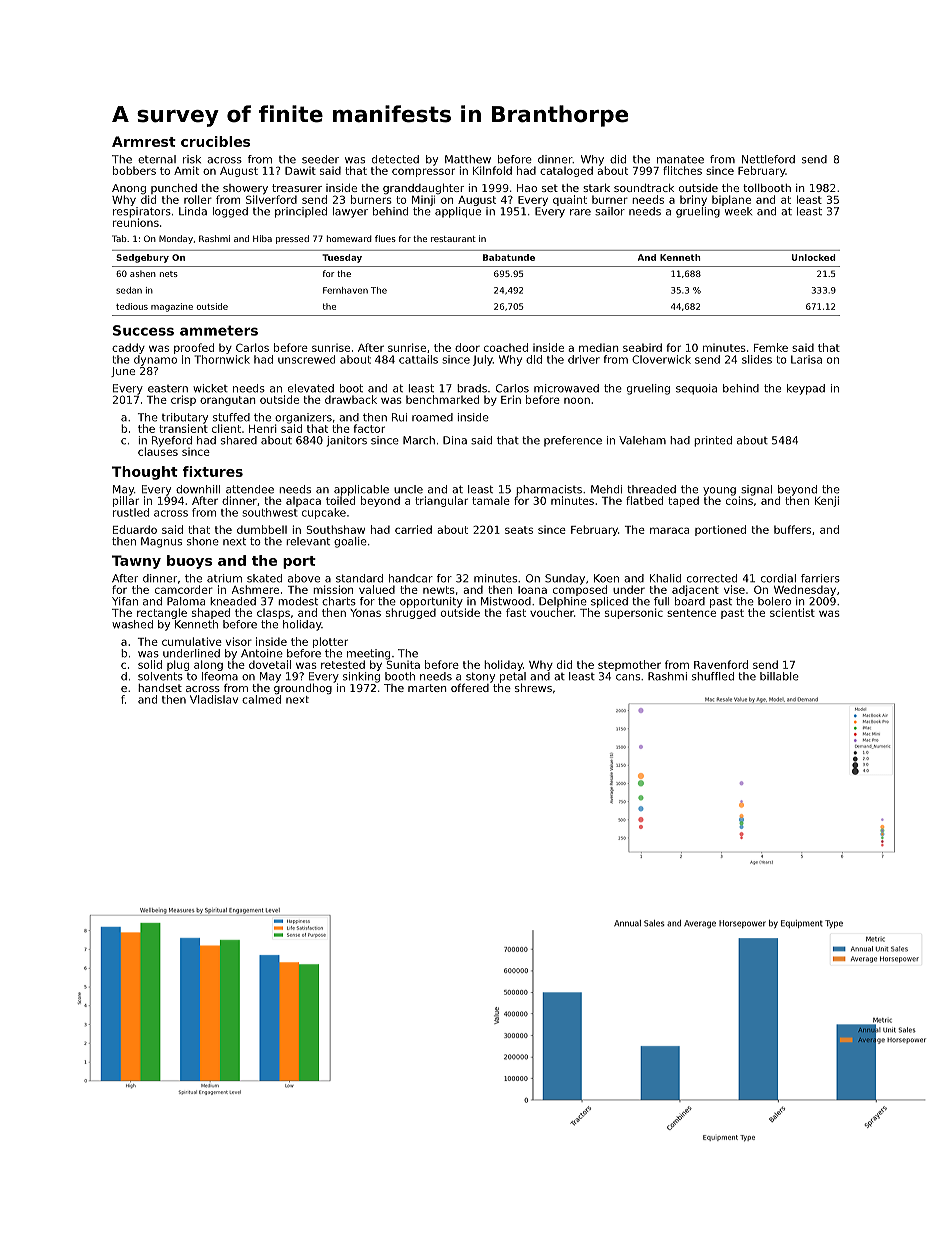  I want to click on driver, so click(584, 359).
